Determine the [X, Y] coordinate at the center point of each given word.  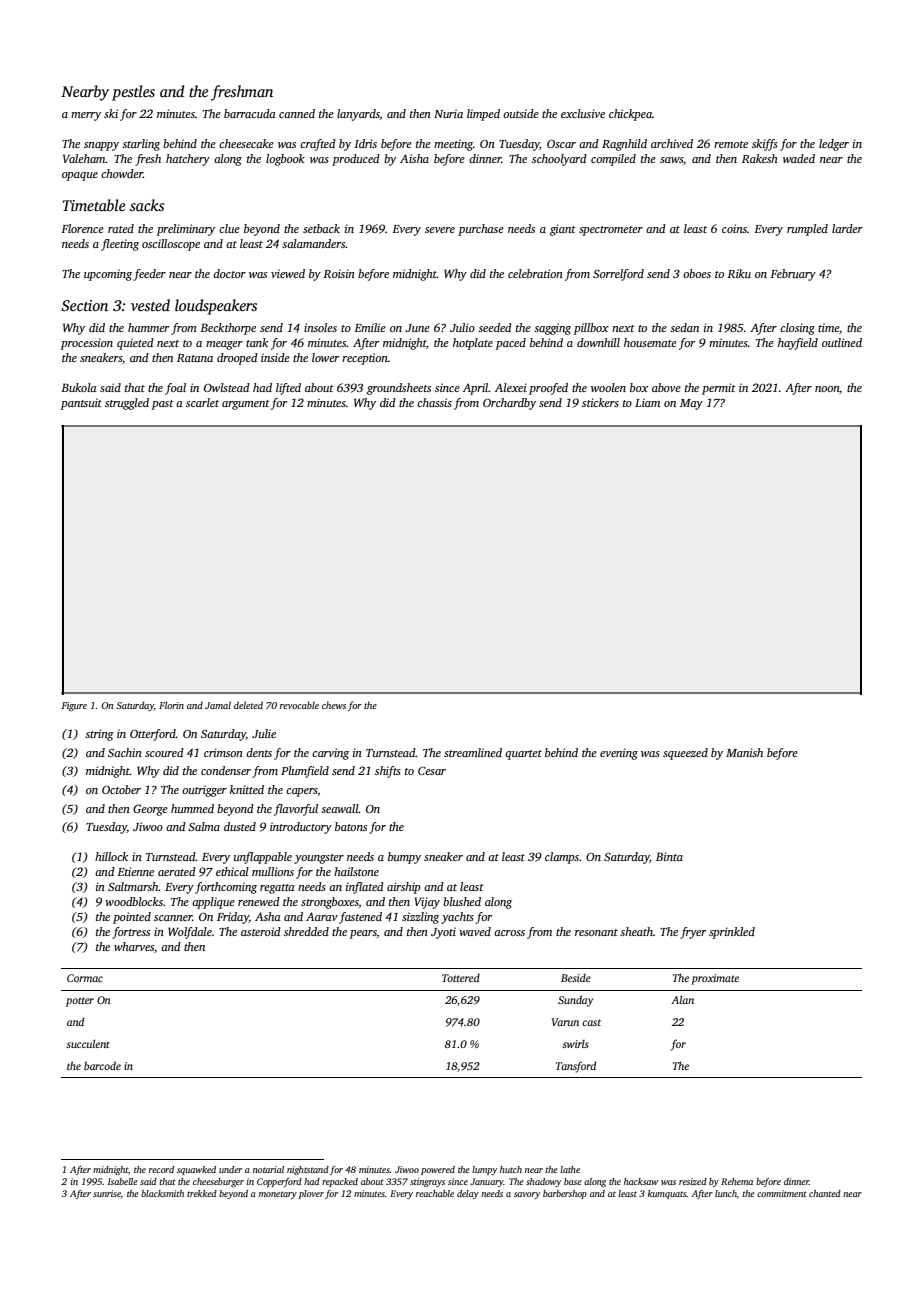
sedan [684, 327]
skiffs [765, 145]
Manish [744, 752]
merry [86, 116]
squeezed [685, 754]
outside [521, 113]
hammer [148, 327]
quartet [523, 755]
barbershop [565, 1194]
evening [619, 754]
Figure [74, 706]
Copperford [279, 1182]
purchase [481, 230]
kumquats [667, 1194]
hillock [111, 856]
